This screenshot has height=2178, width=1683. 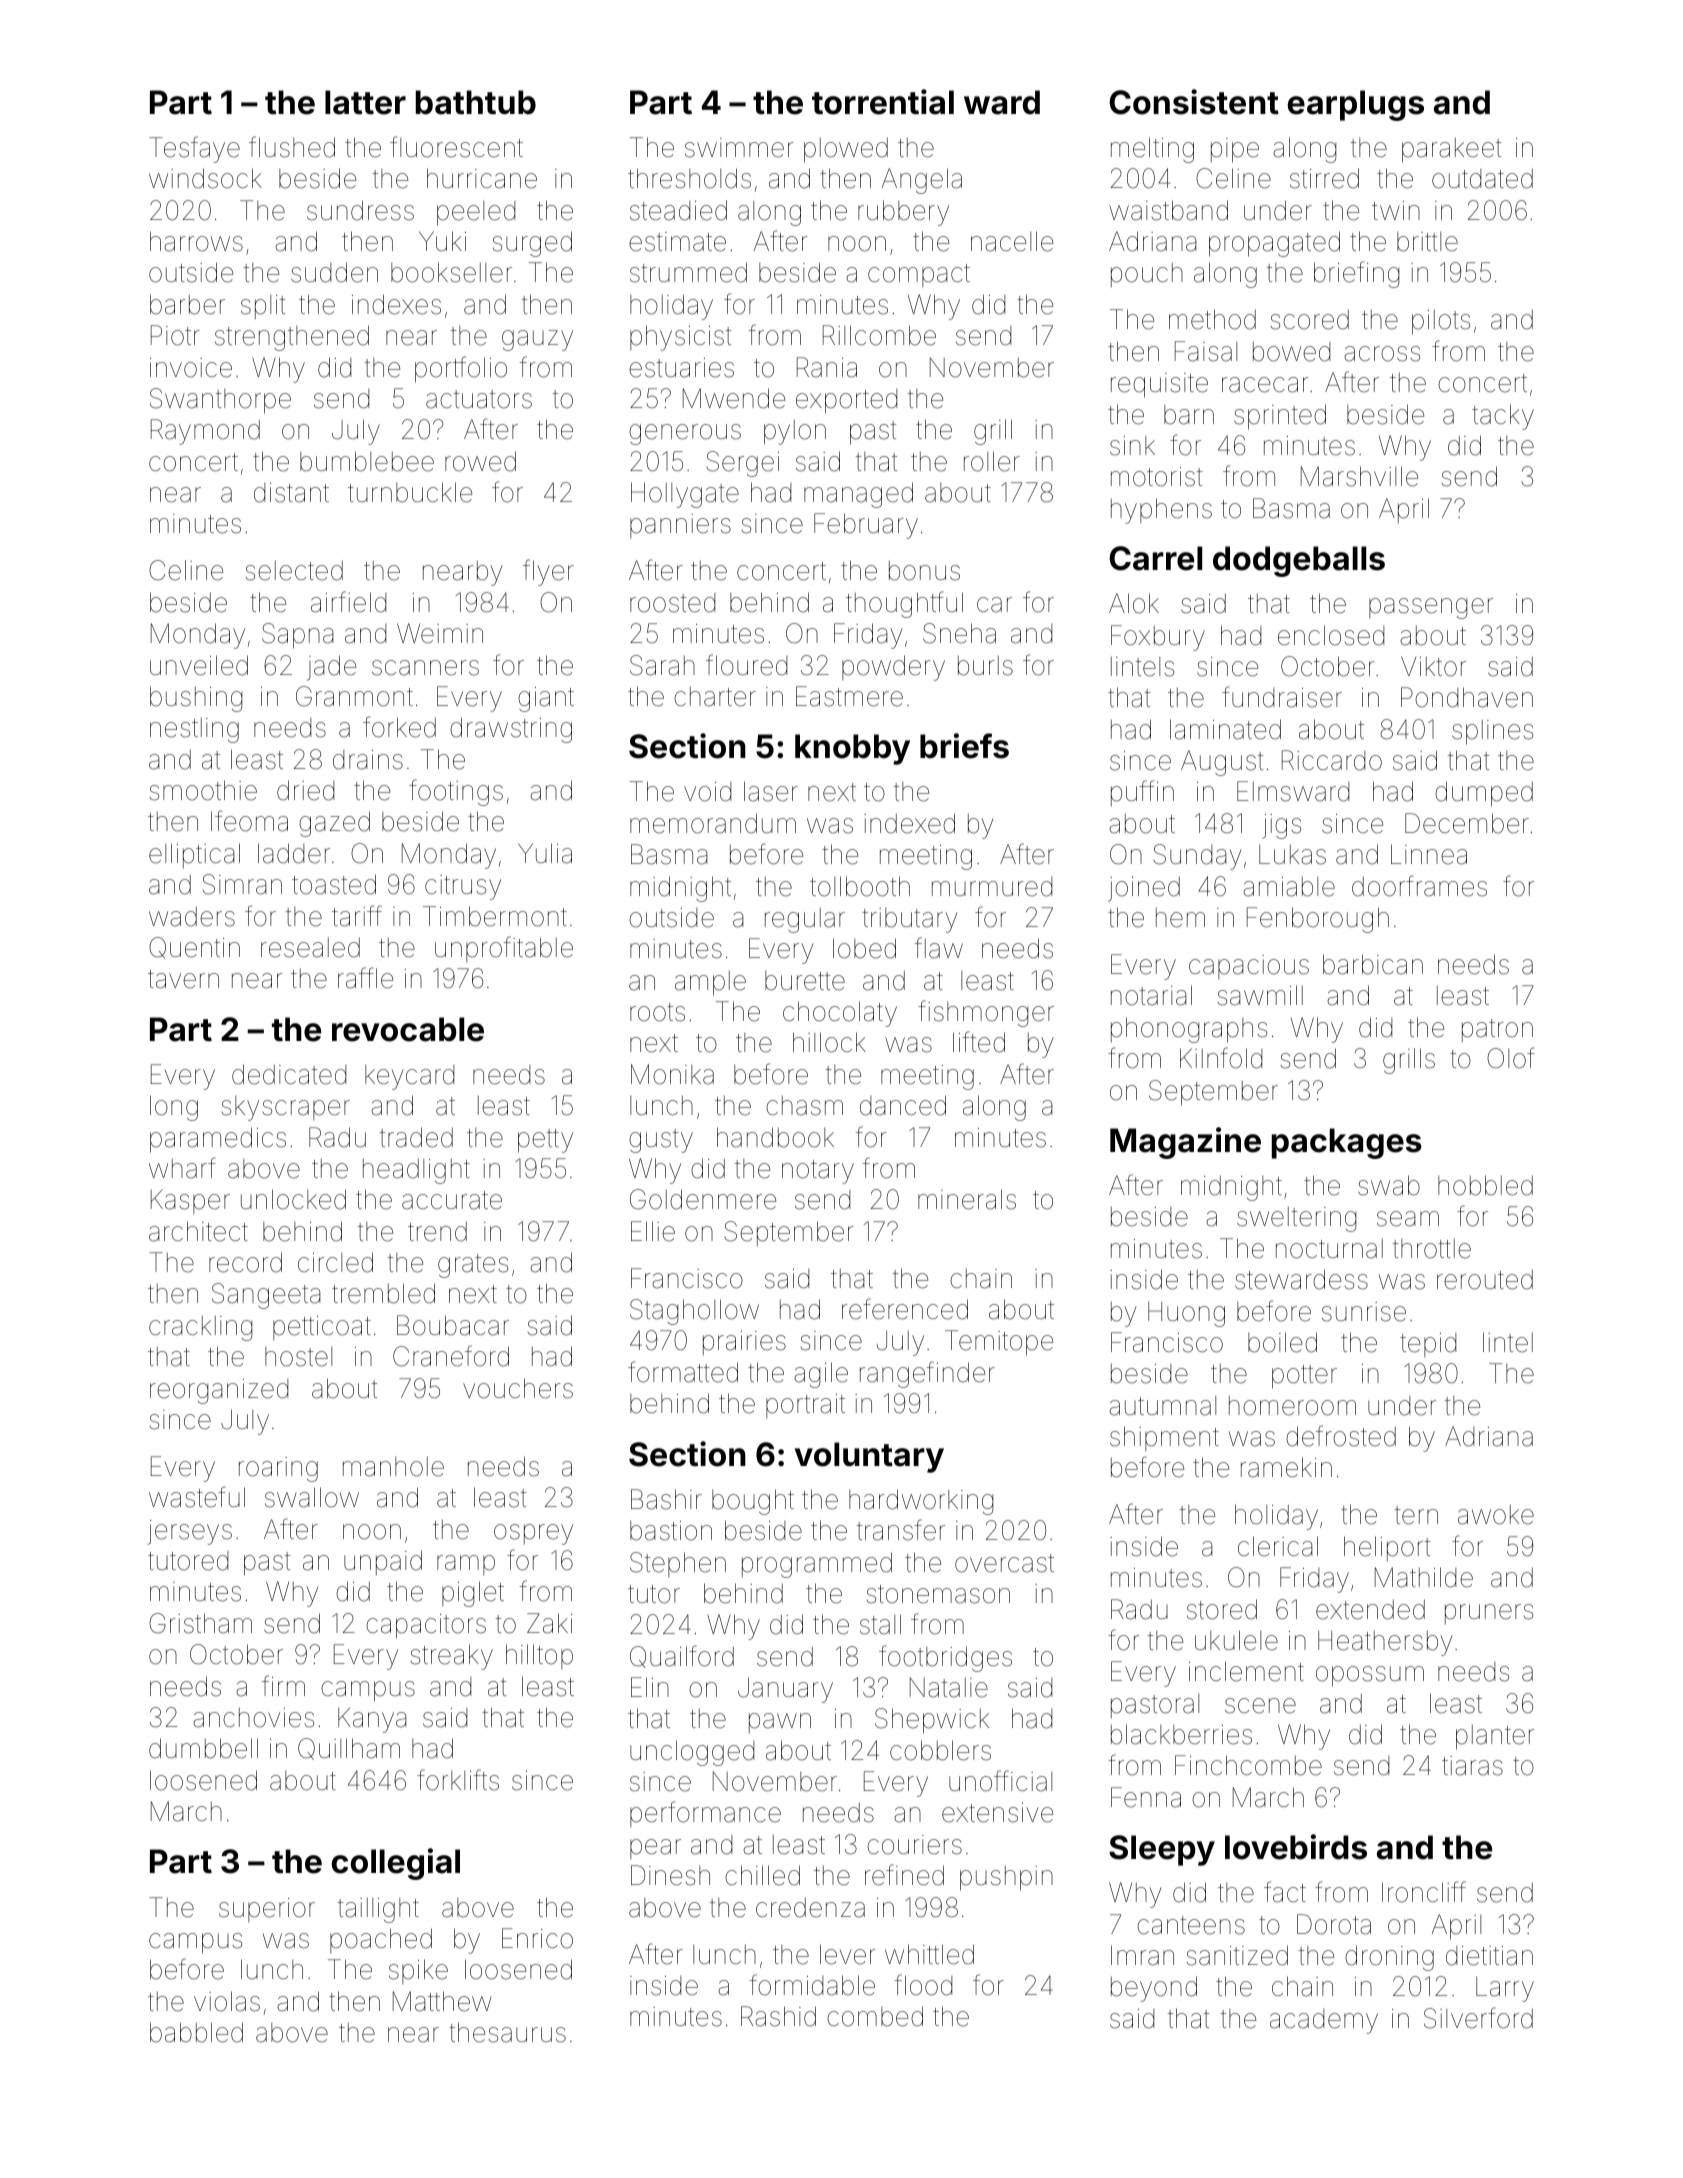 What do you see at coordinates (964, 746) in the screenshot?
I see `briefs` at bounding box center [964, 746].
